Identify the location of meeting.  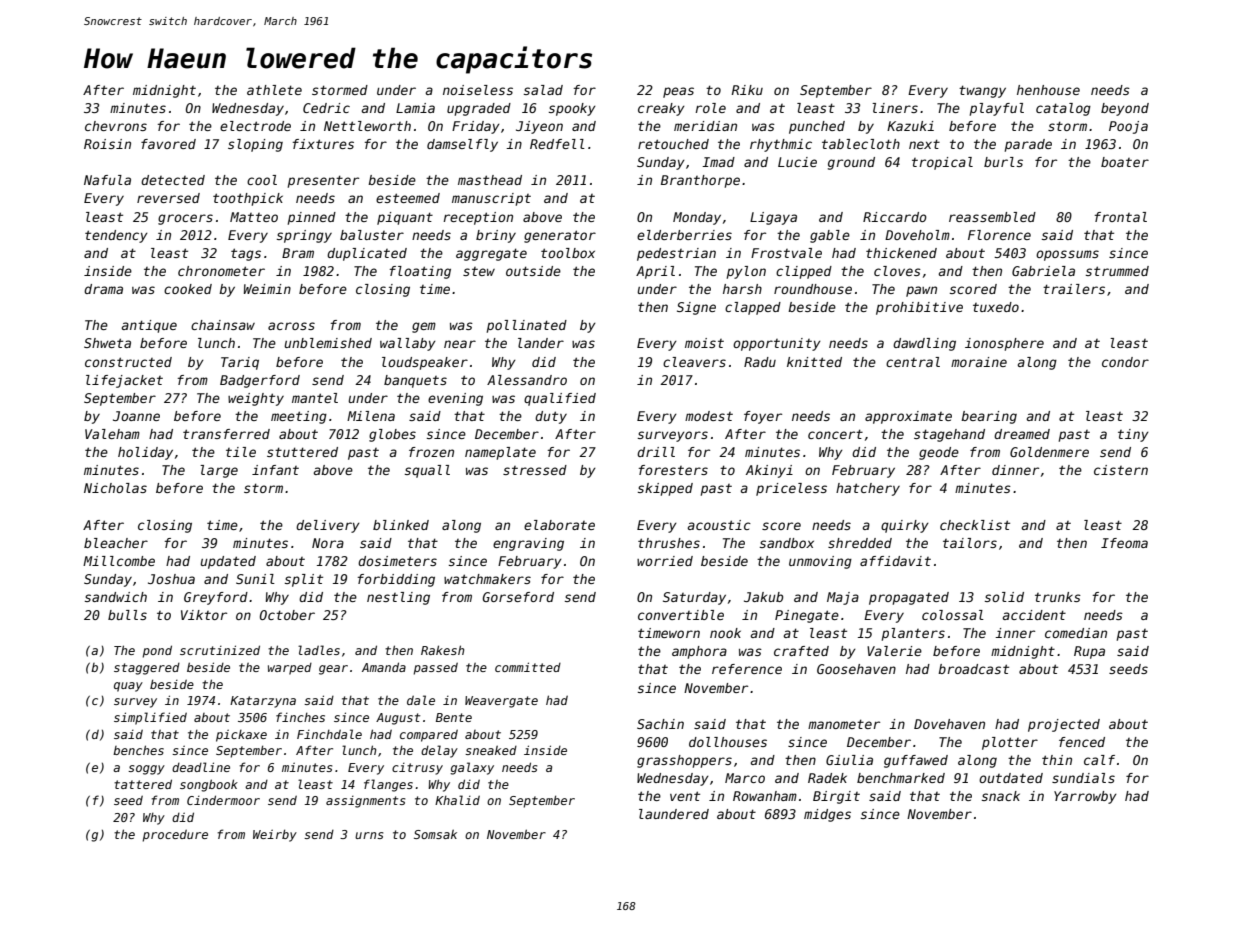
(299, 417).
